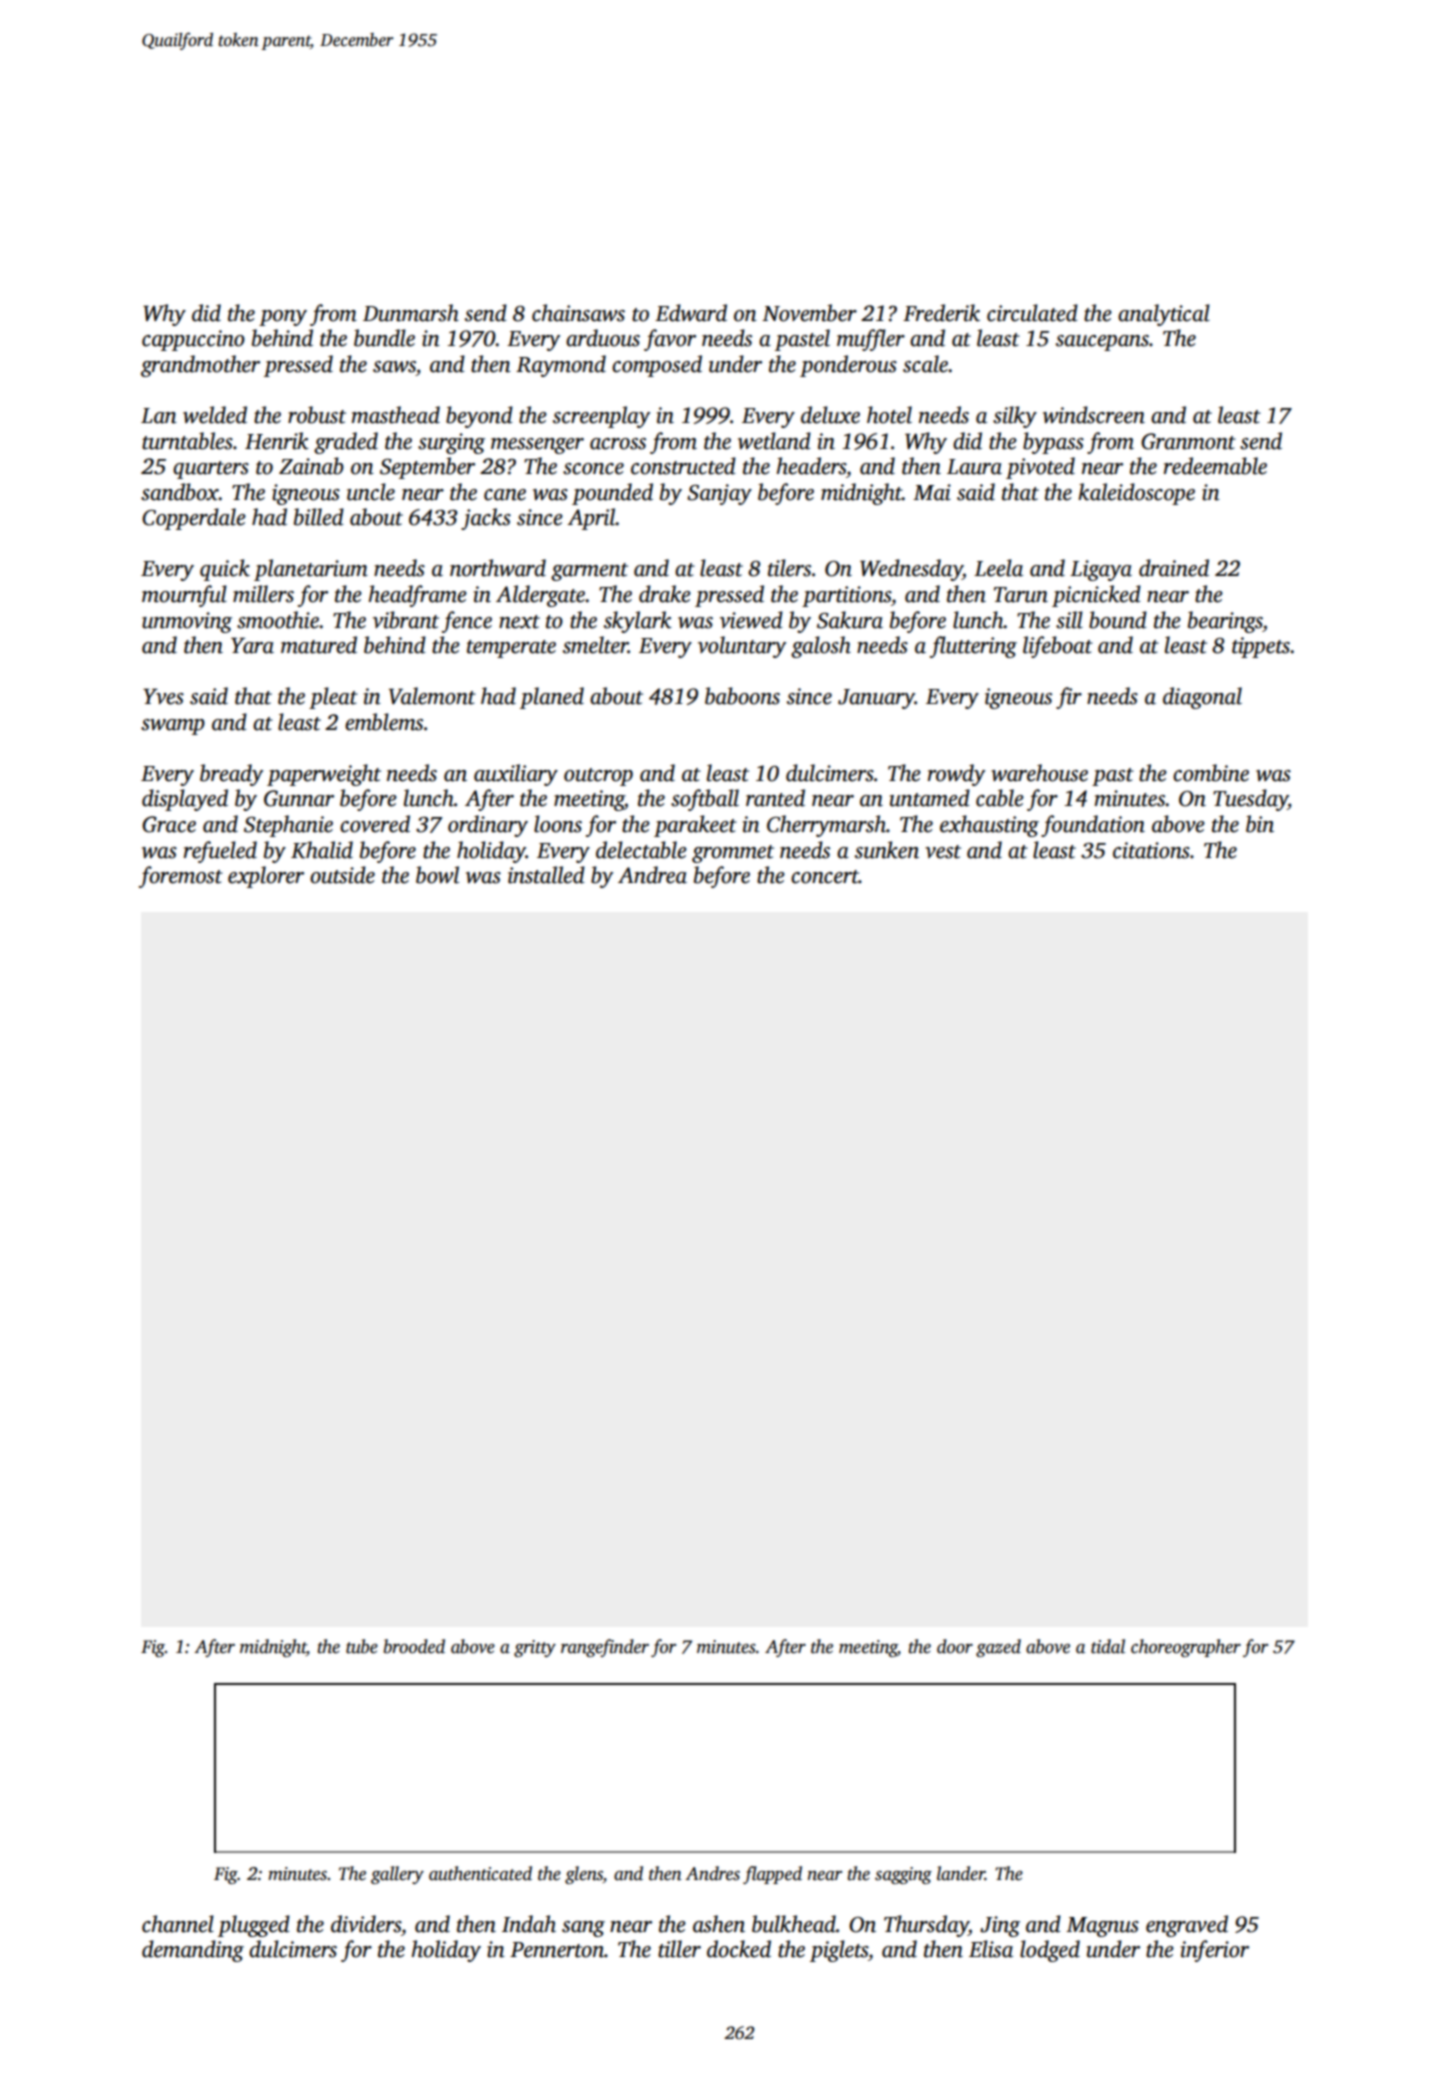 This screenshot has height=2100, width=1450. What do you see at coordinates (1215, 466) in the screenshot?
I see `redeemable` at bounding box center [1215, 466].
